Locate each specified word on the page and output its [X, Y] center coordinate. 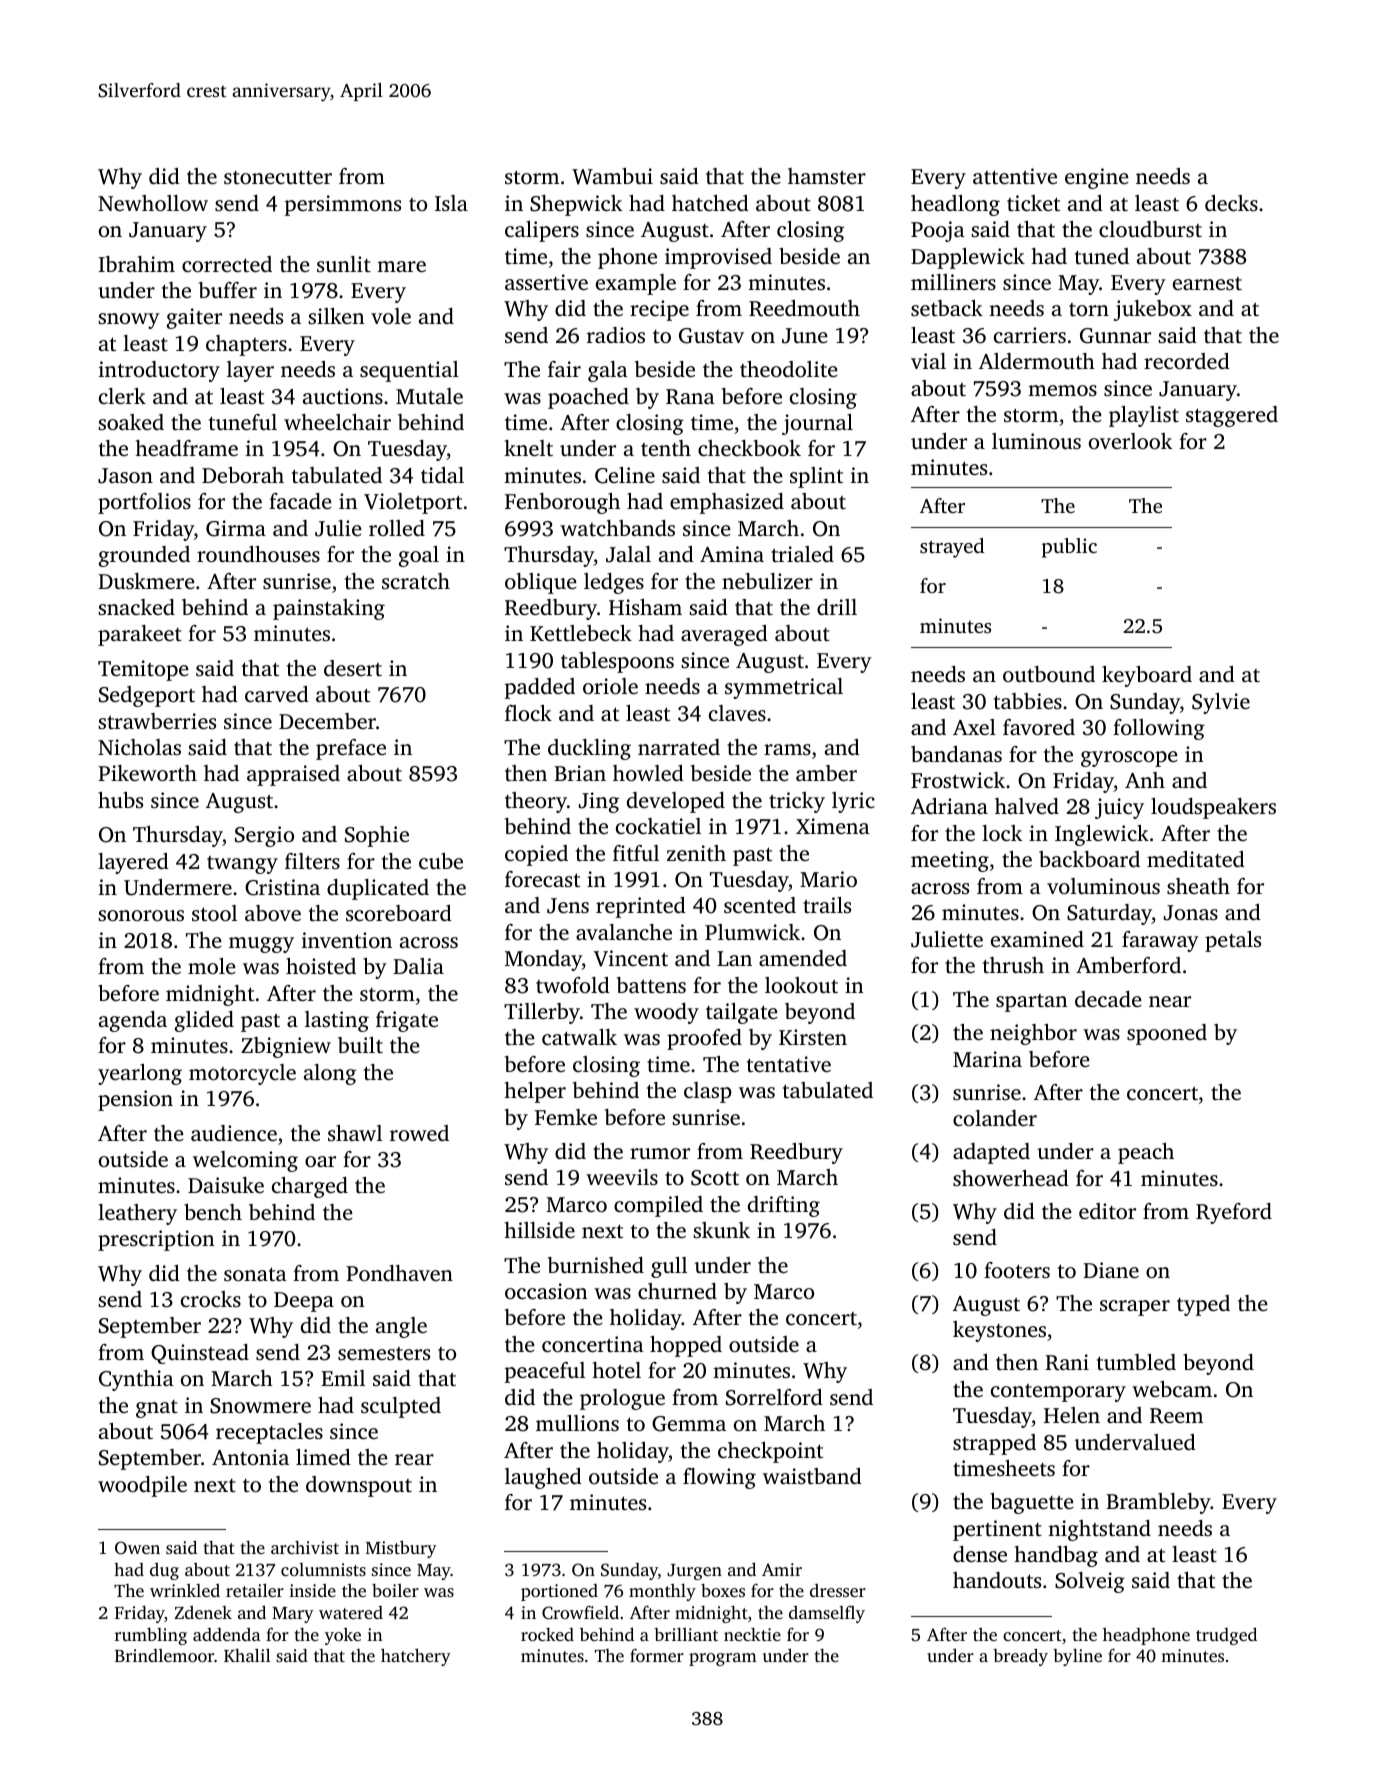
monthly [662, 1592]
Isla [451, 203]
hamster [827, 176]
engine [1097, 178]
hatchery [416, 1657]
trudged [1226, 1636]
